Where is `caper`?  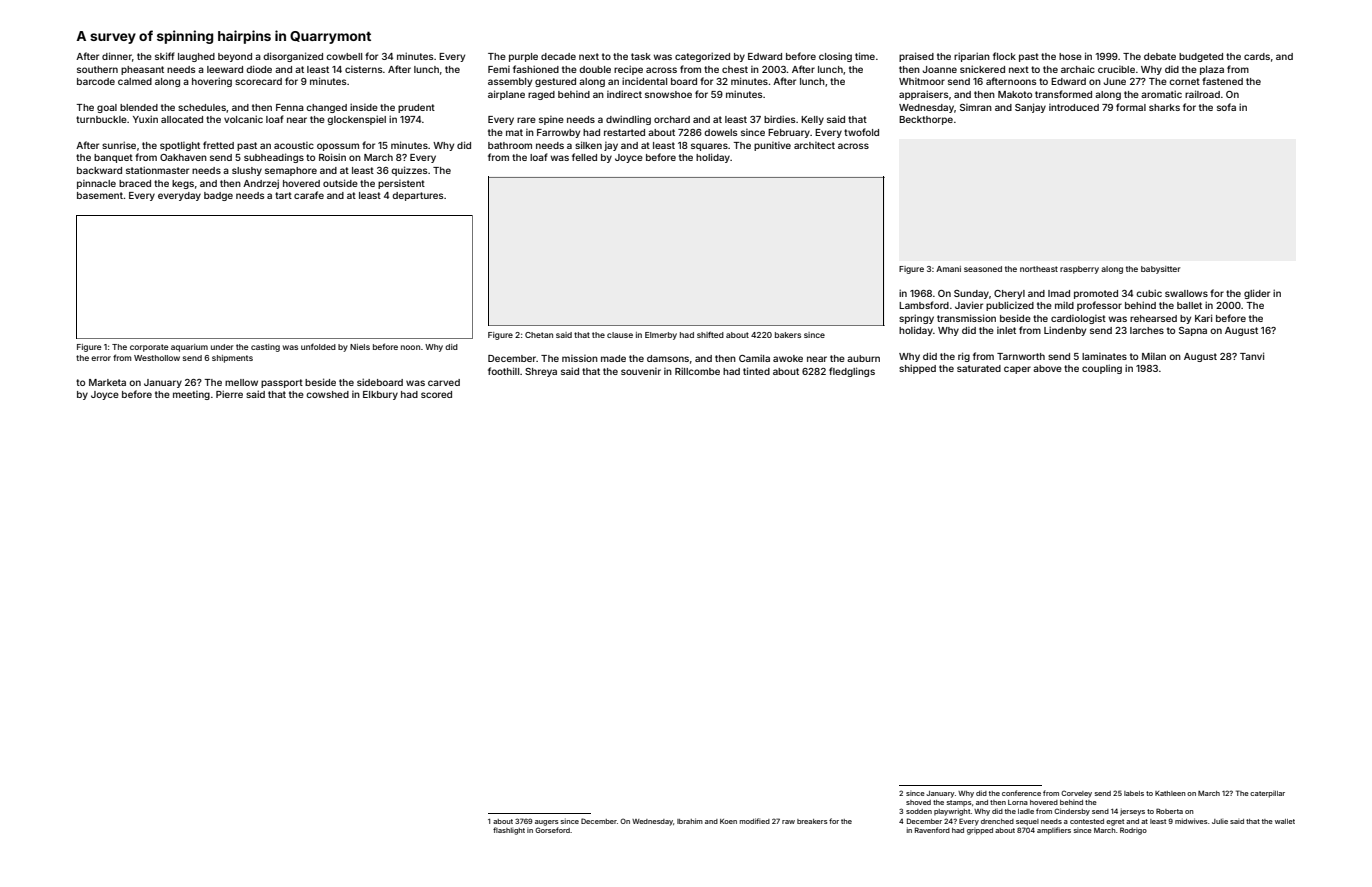 caper is located at coordinates (1017, 370).
